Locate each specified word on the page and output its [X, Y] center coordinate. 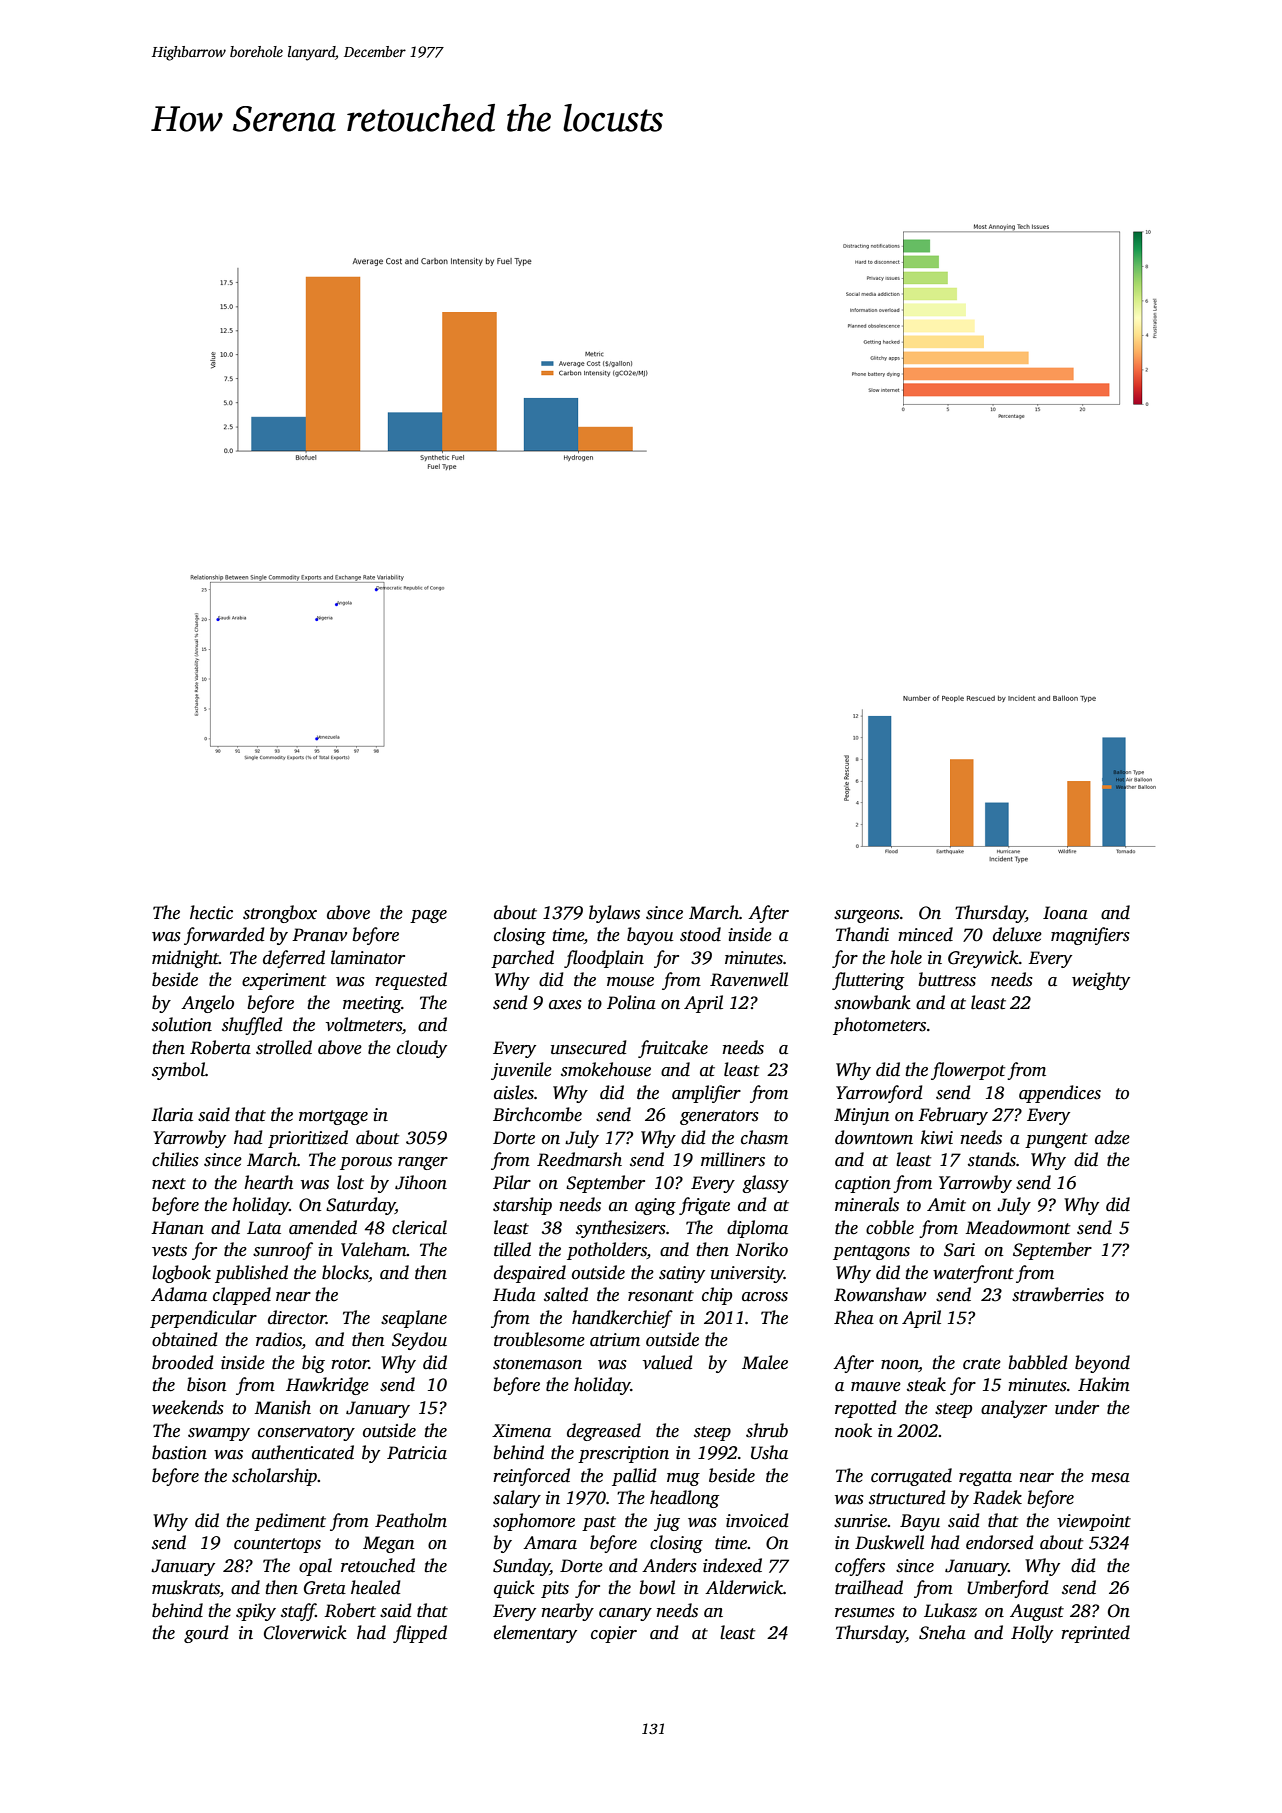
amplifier [706, 1094]
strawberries [1058, 1294]
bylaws [614, 914]
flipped [420, 1634]
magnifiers [1090, 936]
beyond [1102, 1364]
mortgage [333, 1117]
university [747, 1274]
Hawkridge [327, 1386]
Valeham [374, 1249]
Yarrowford [879, 1094]
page [428, 916]
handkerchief [622, 1319]
